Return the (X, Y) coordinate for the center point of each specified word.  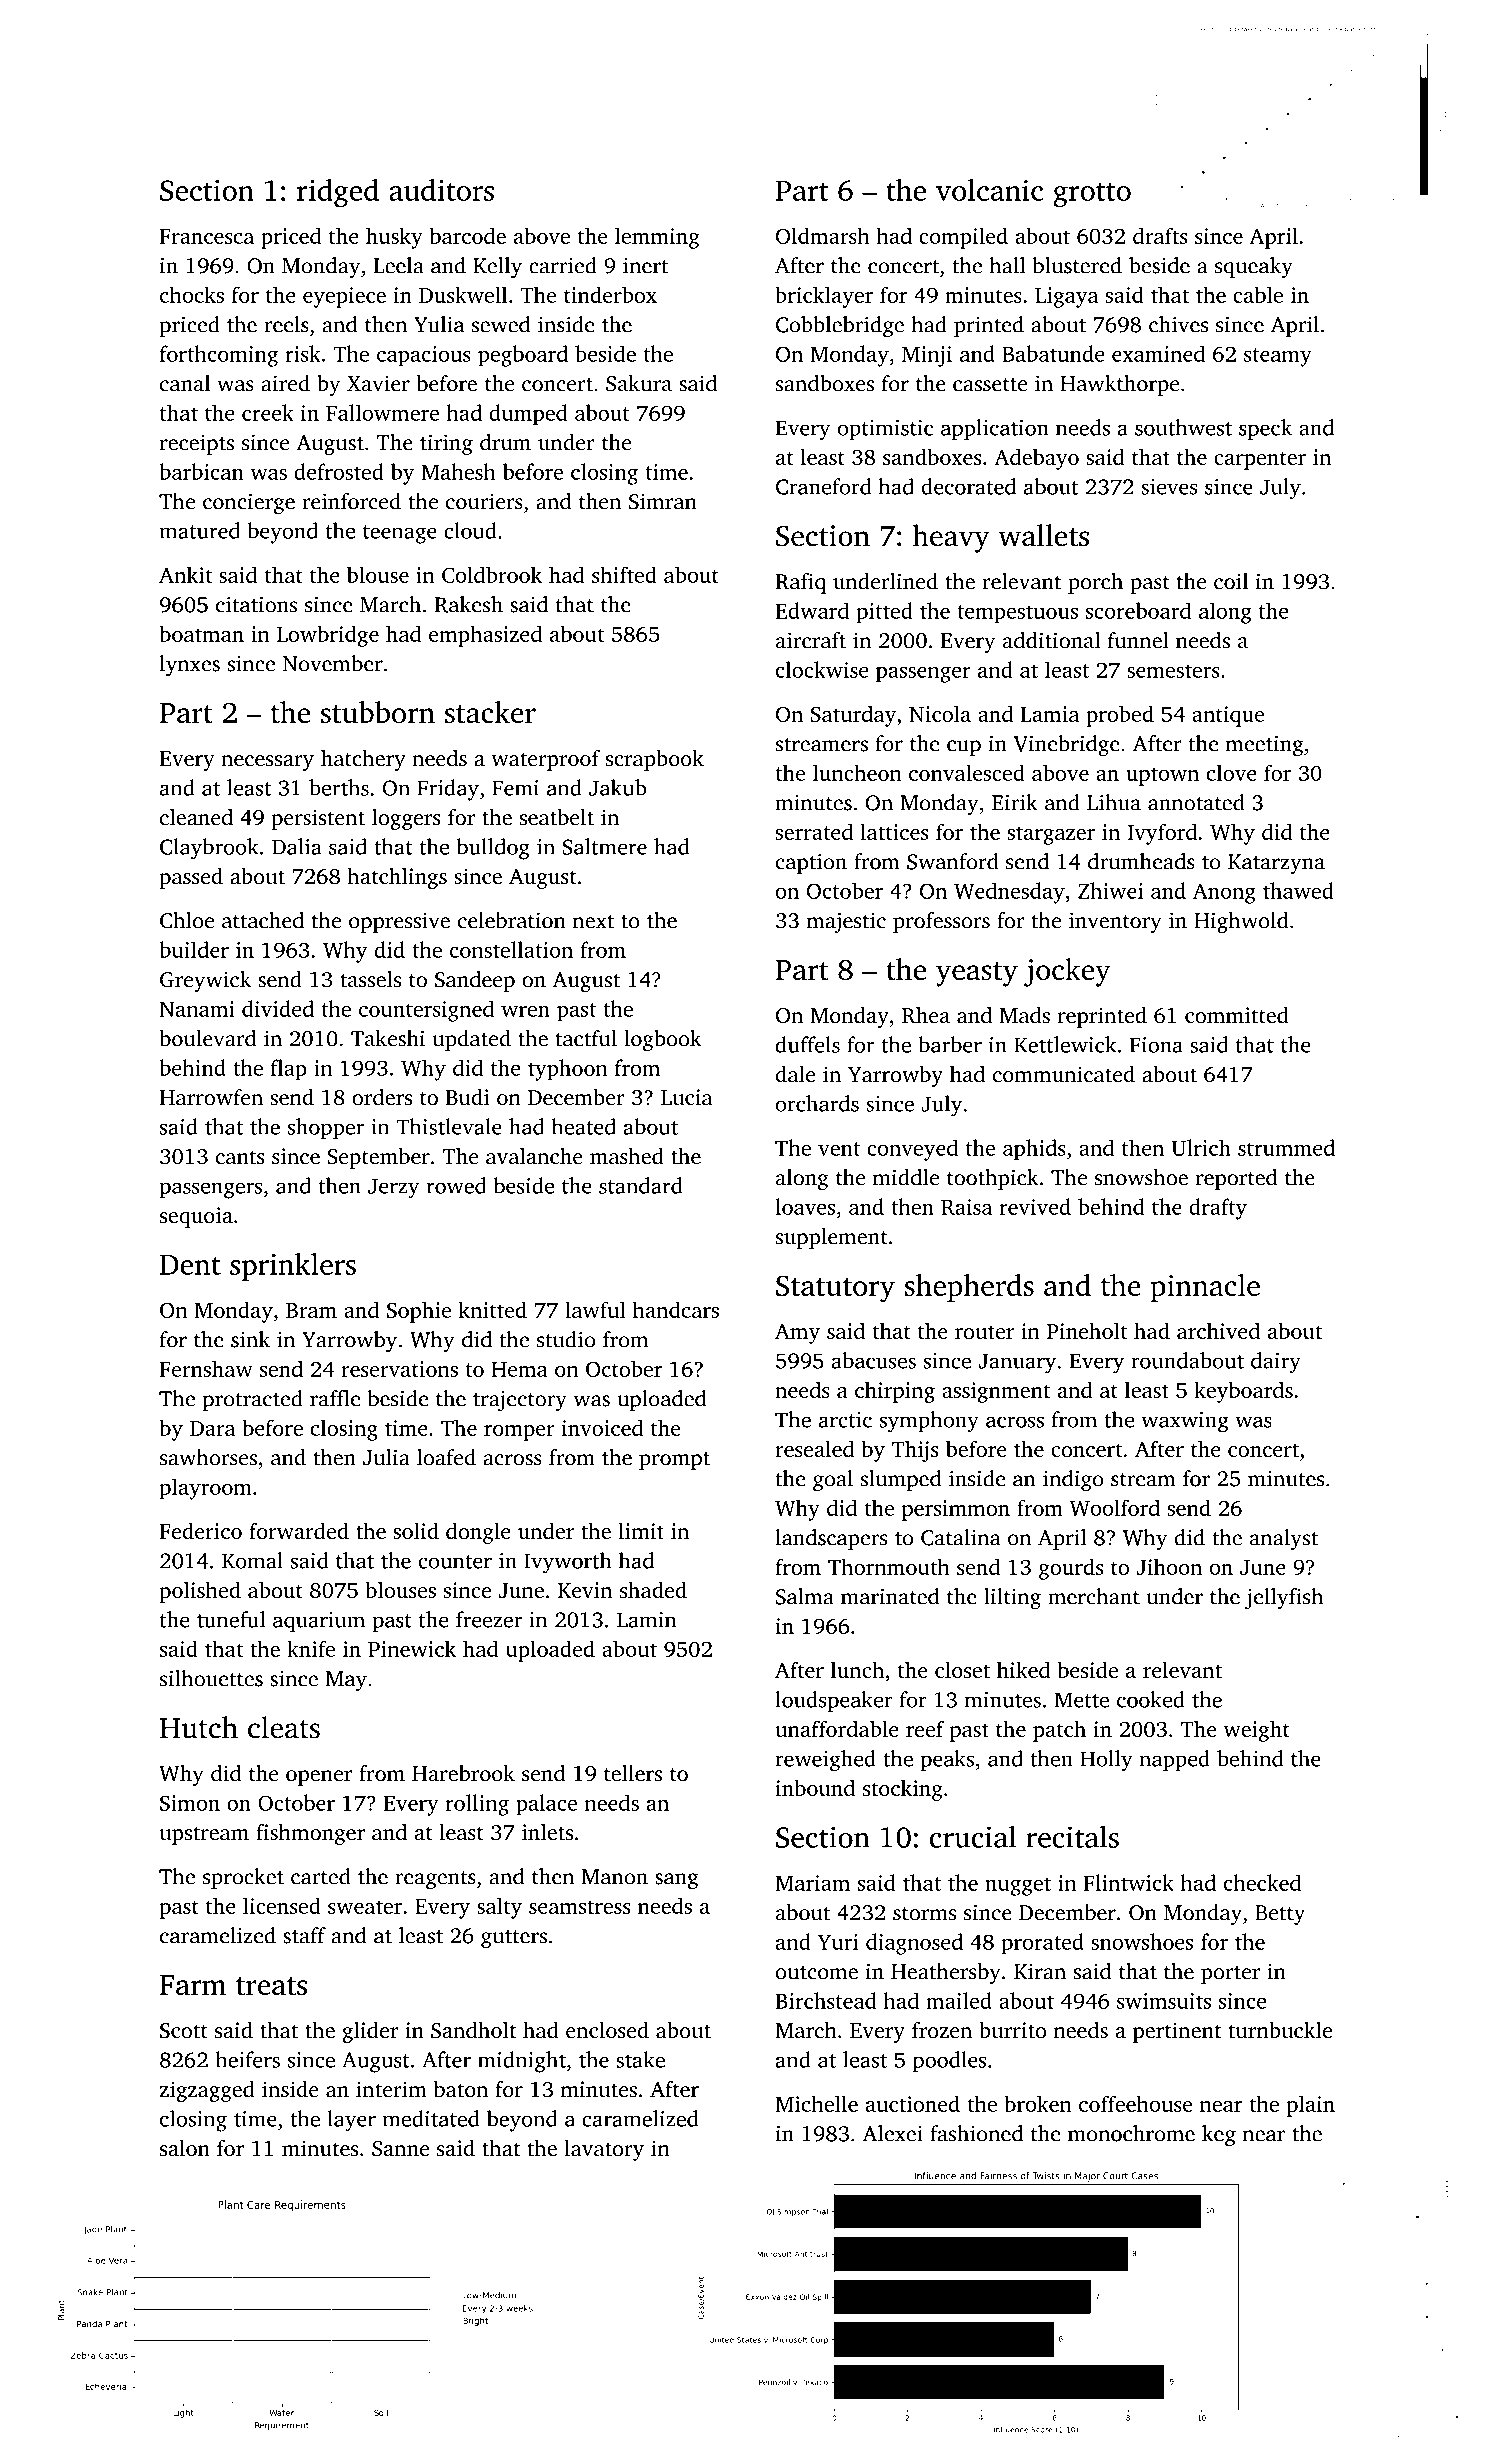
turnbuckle (1280, 2030)
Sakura (639, 383)
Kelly (497, 267)
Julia (386, 1457)
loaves (805, 1206)
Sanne (400, 2149)
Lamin (647, 1620)
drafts (1160, 235)
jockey (1067, 972)
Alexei (893, 2133)
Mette (1082, 1700)
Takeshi (388, 1038)
